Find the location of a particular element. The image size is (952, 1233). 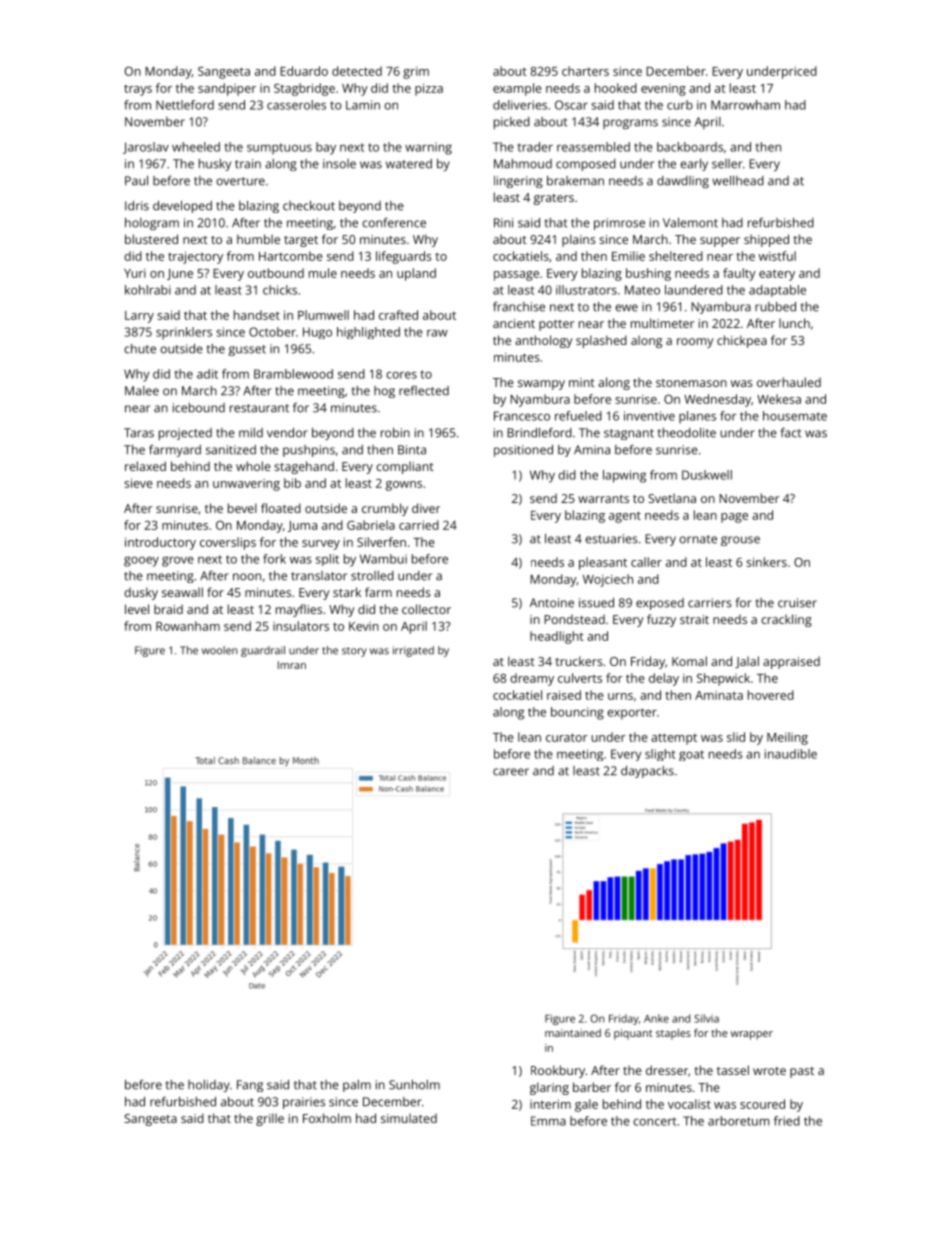

simulated is located at coordinates (409, 1118).
